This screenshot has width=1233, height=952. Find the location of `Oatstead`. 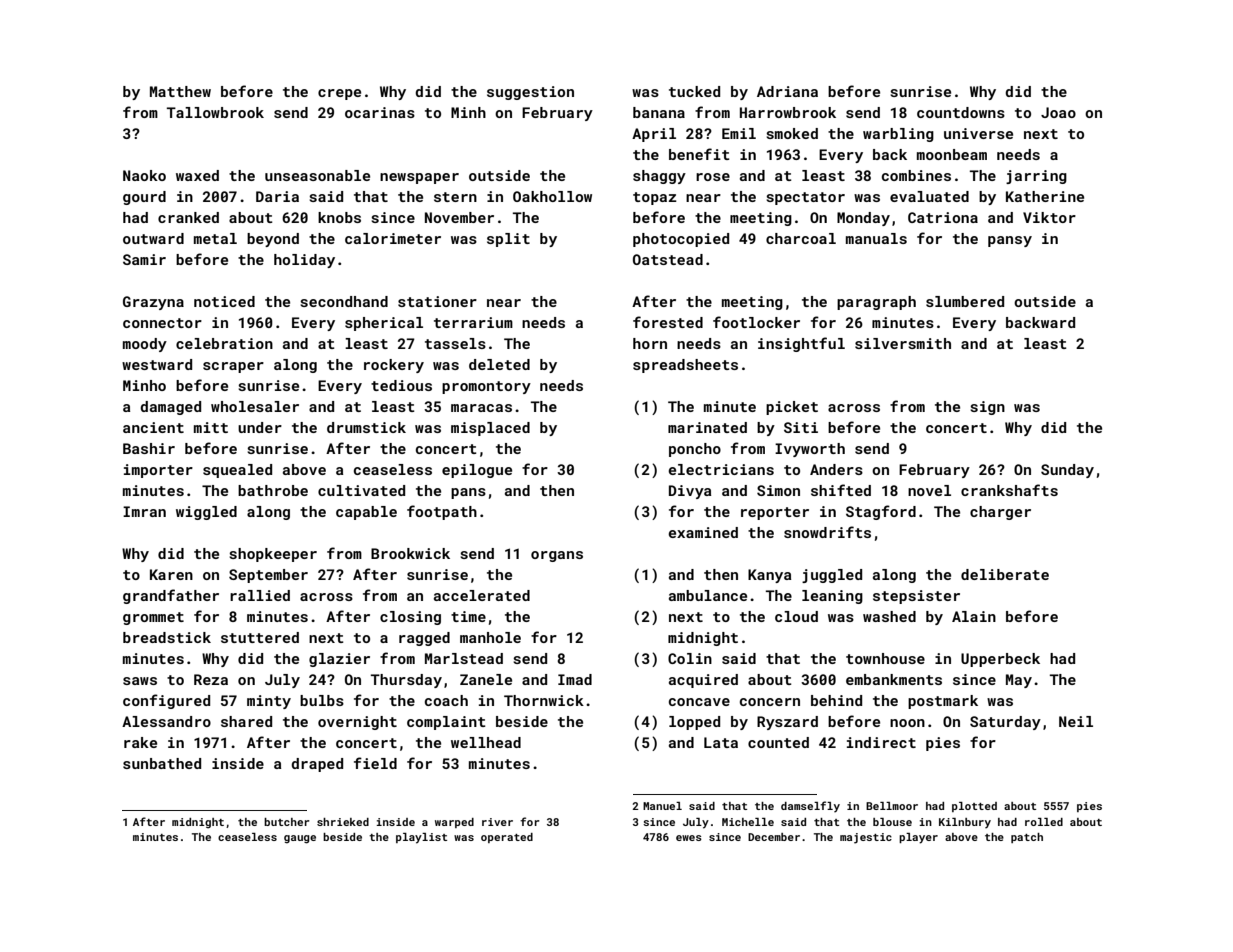

Oatstead is located at coordinates (668, 259).
